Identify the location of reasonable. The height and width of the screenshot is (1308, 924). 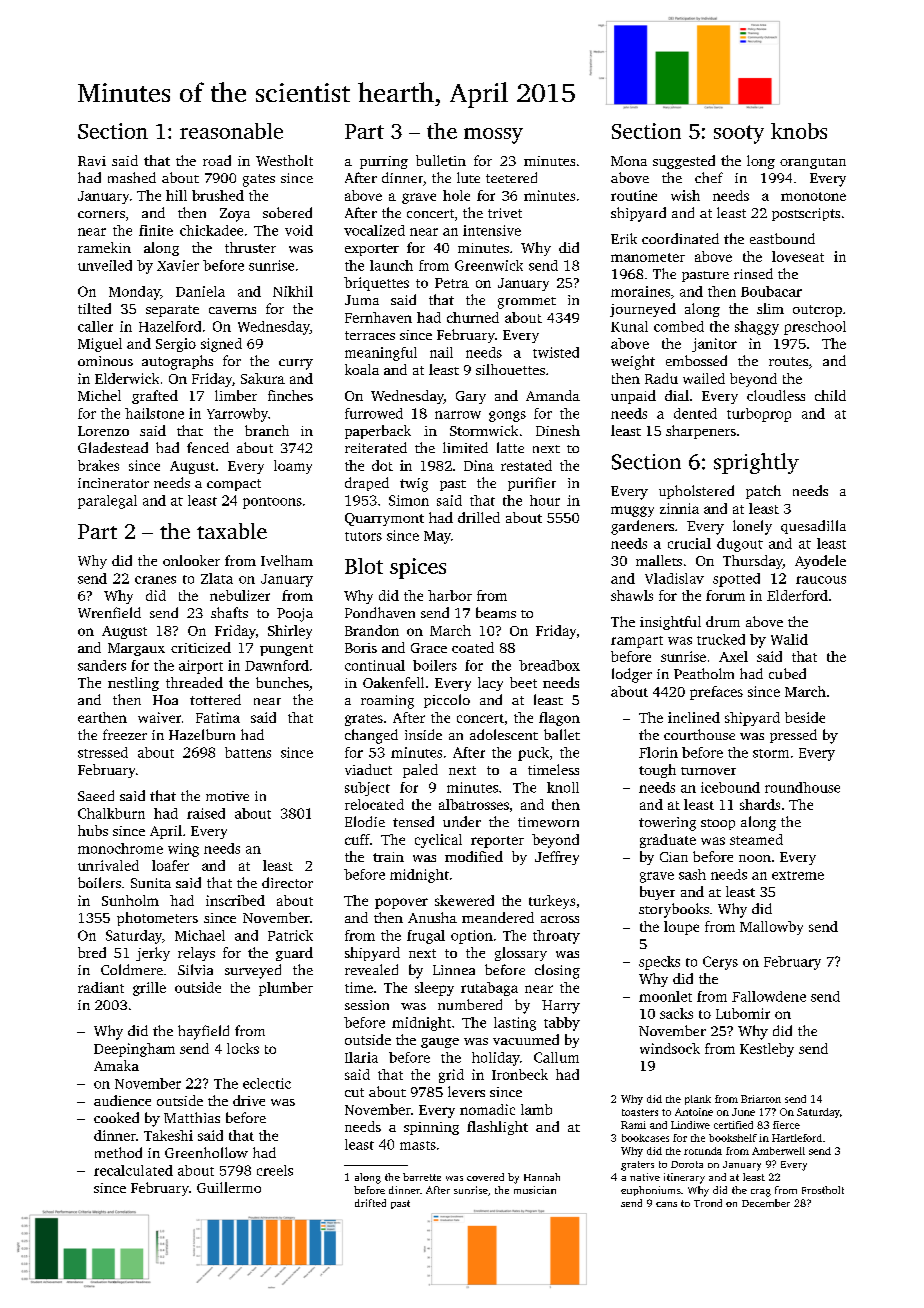
(231, 131).
